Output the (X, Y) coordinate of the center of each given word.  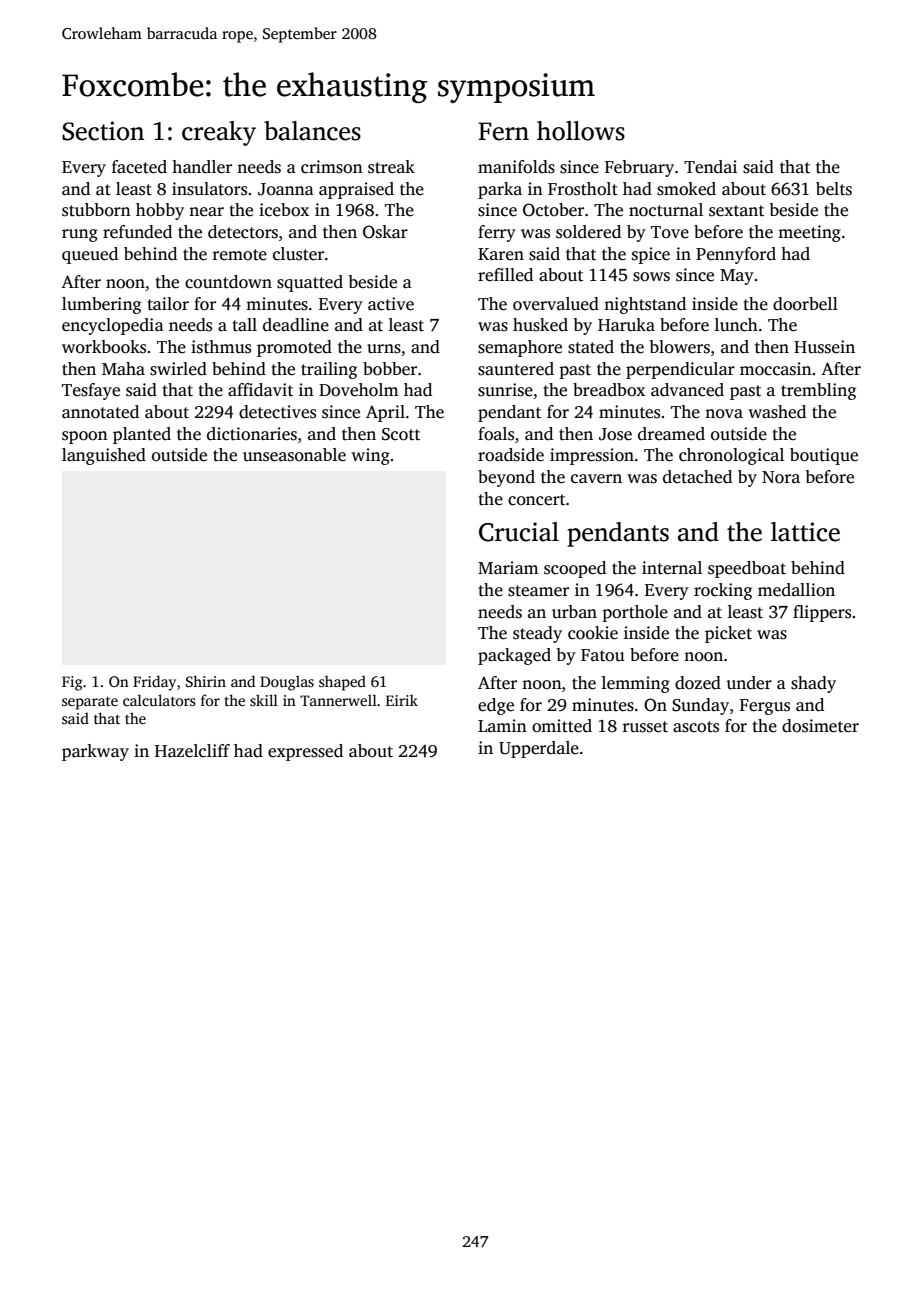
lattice (805, 532)
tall (245, 325)
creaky (219, 133)
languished (104, 456)
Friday (154, 683)
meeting (809, 233)
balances (312, 131)
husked (540, 325)
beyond (506, 478)
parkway (95, 752)
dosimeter (820, 726)
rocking (723, 591)
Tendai (710, 167)
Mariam (508, 567)
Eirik (402, 700)
